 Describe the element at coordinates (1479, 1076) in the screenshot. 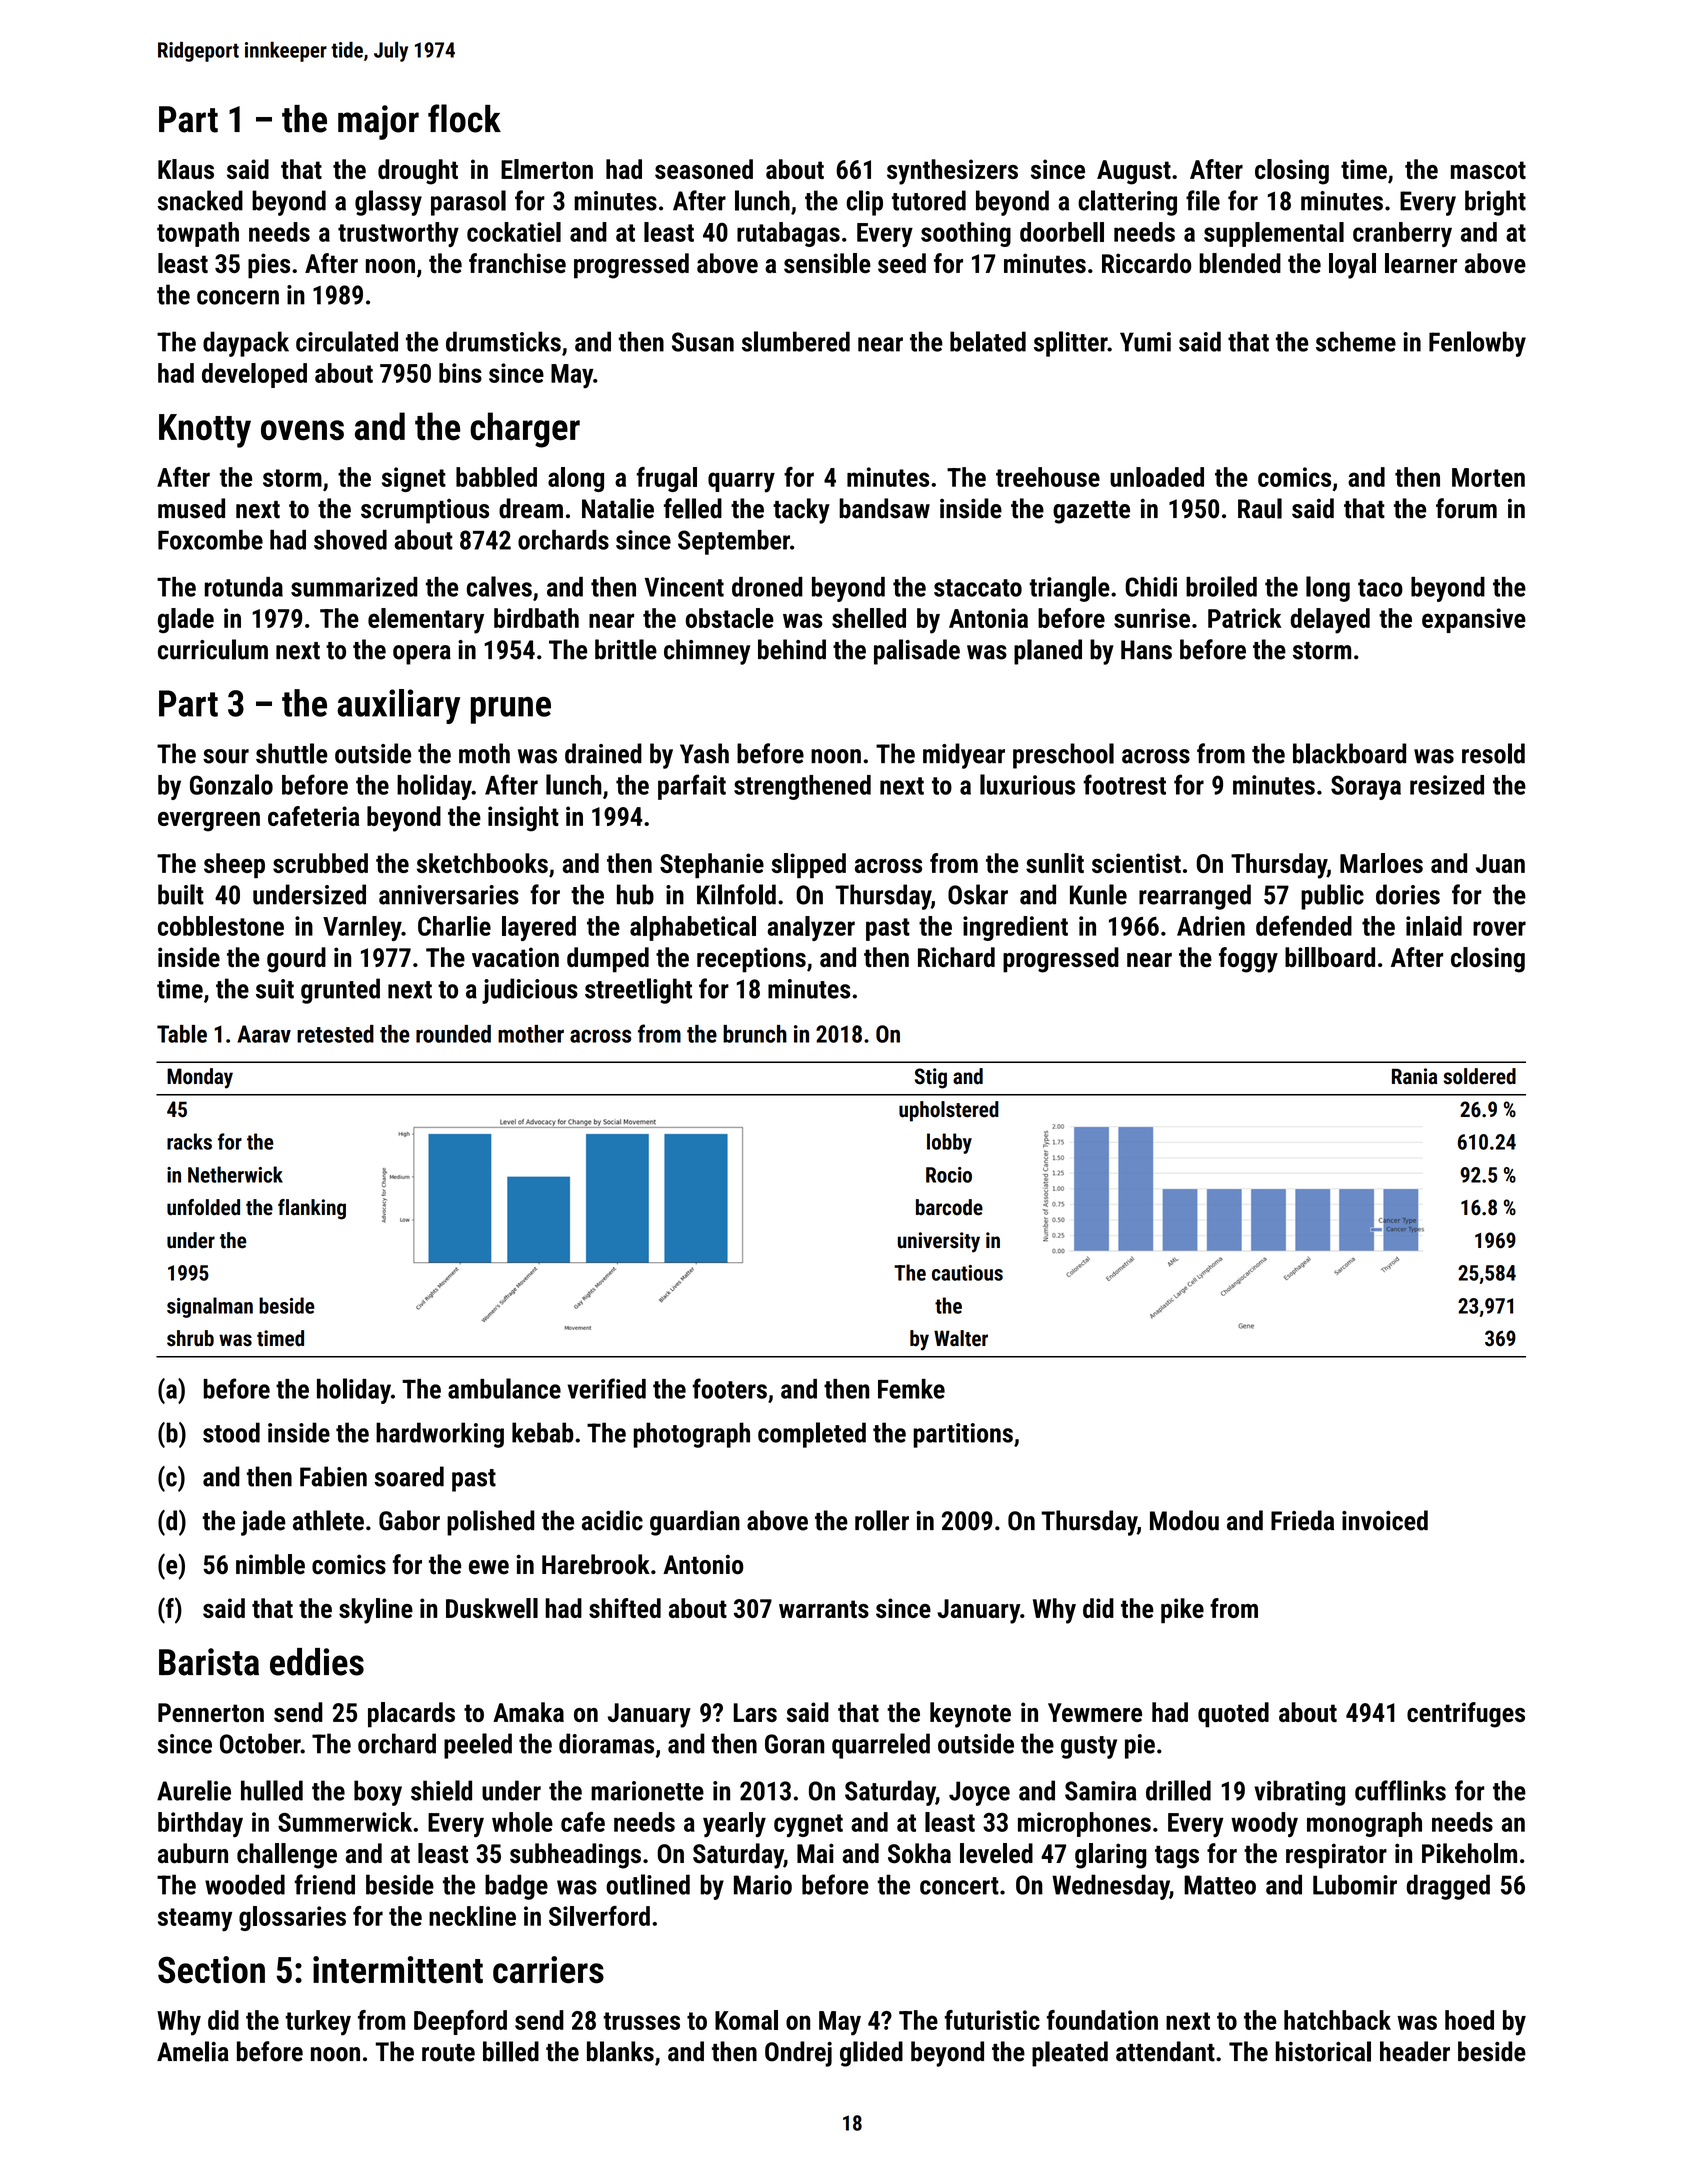

I see `soldered` at that location.
